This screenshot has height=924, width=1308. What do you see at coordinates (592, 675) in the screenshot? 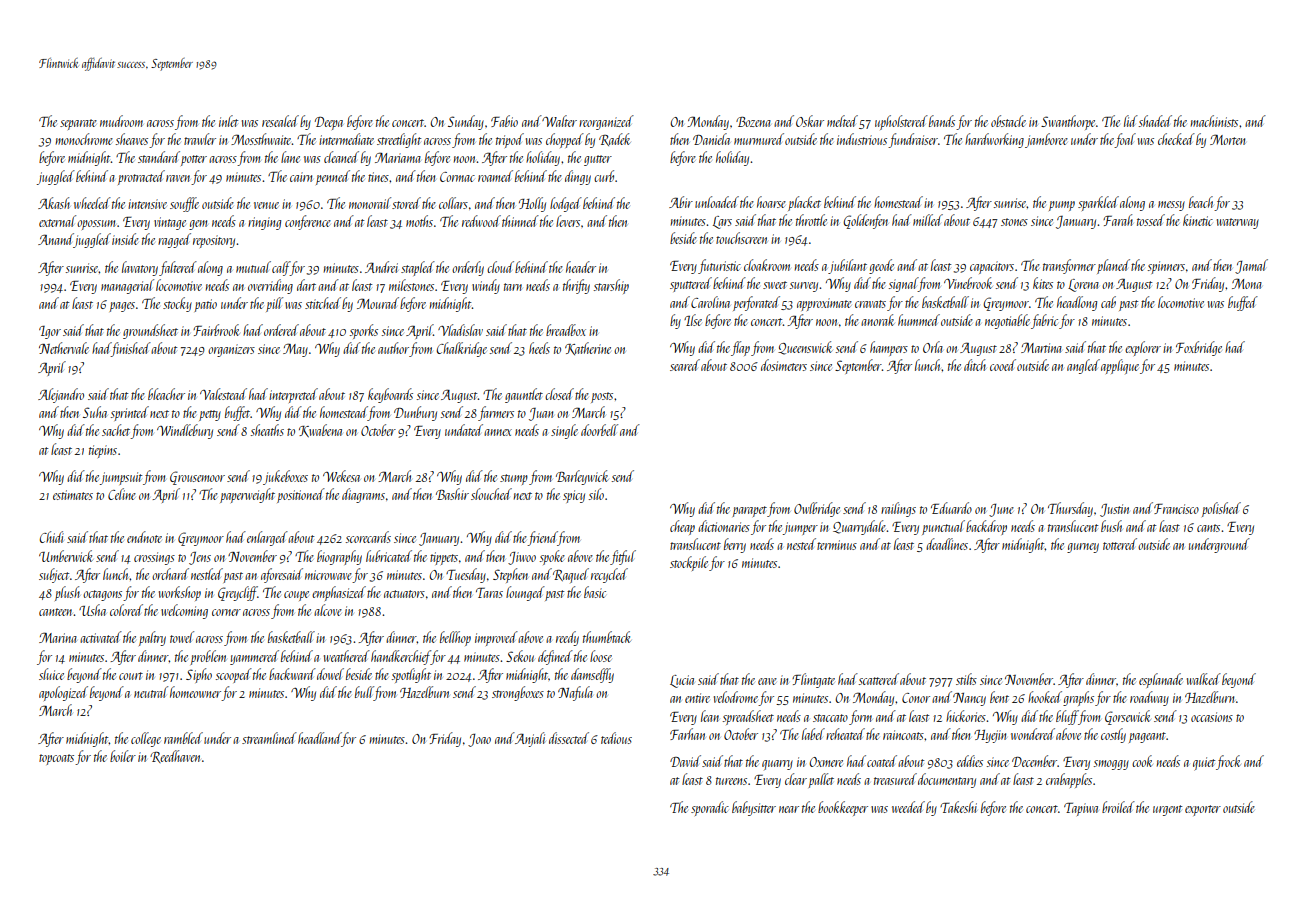
I see `damselfly` at bounding box center [592, 675].
